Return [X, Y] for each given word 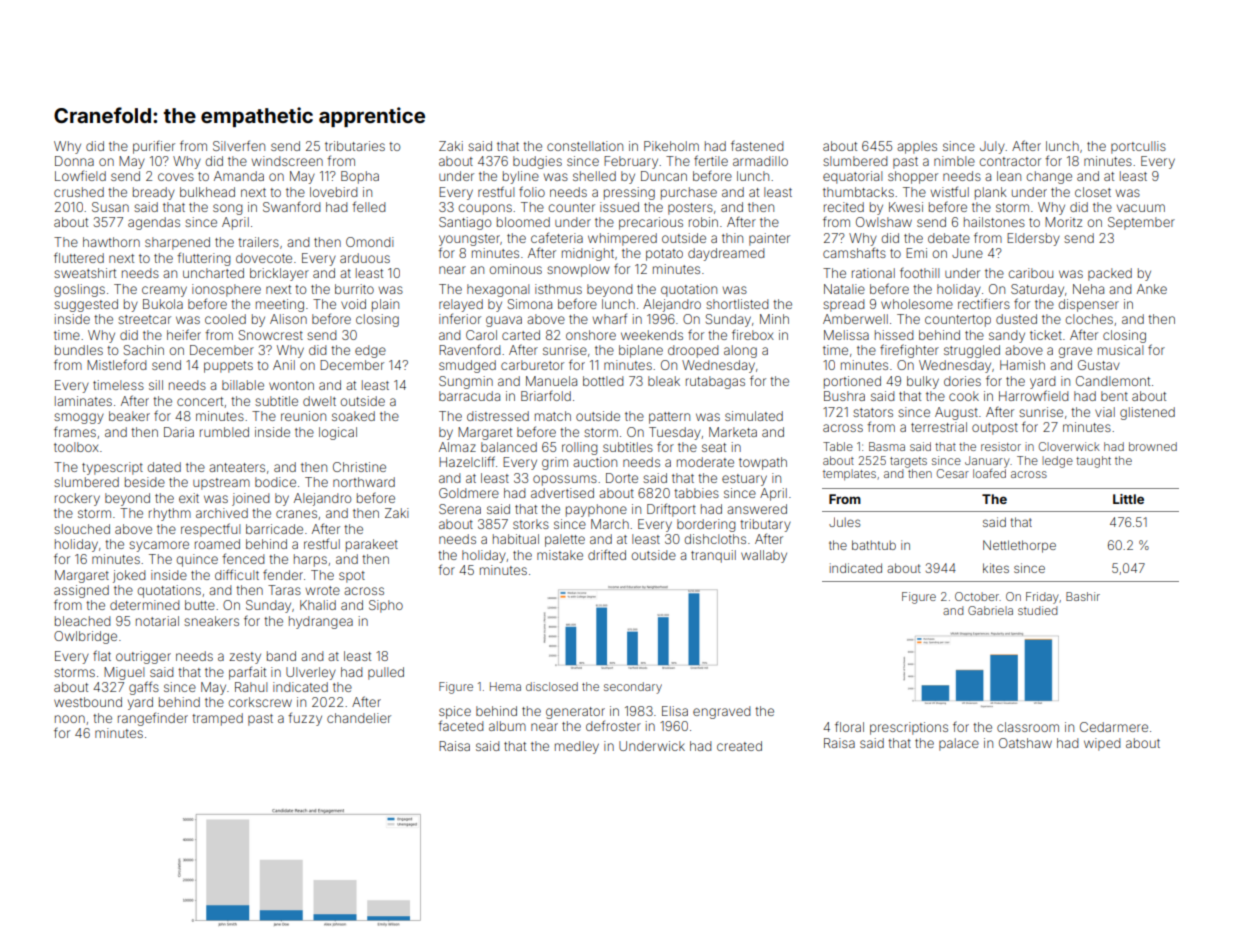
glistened [1147, 413]
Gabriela [990, 610]
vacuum [1141, 208]
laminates [83, 401]
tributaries [355, 146]
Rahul [251, 687]
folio [532, 191]
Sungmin [466, 382]
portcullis [1138, 147]
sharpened [177, 243]
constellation [585, 146]
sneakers [211, 621]
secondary [633, 688]
